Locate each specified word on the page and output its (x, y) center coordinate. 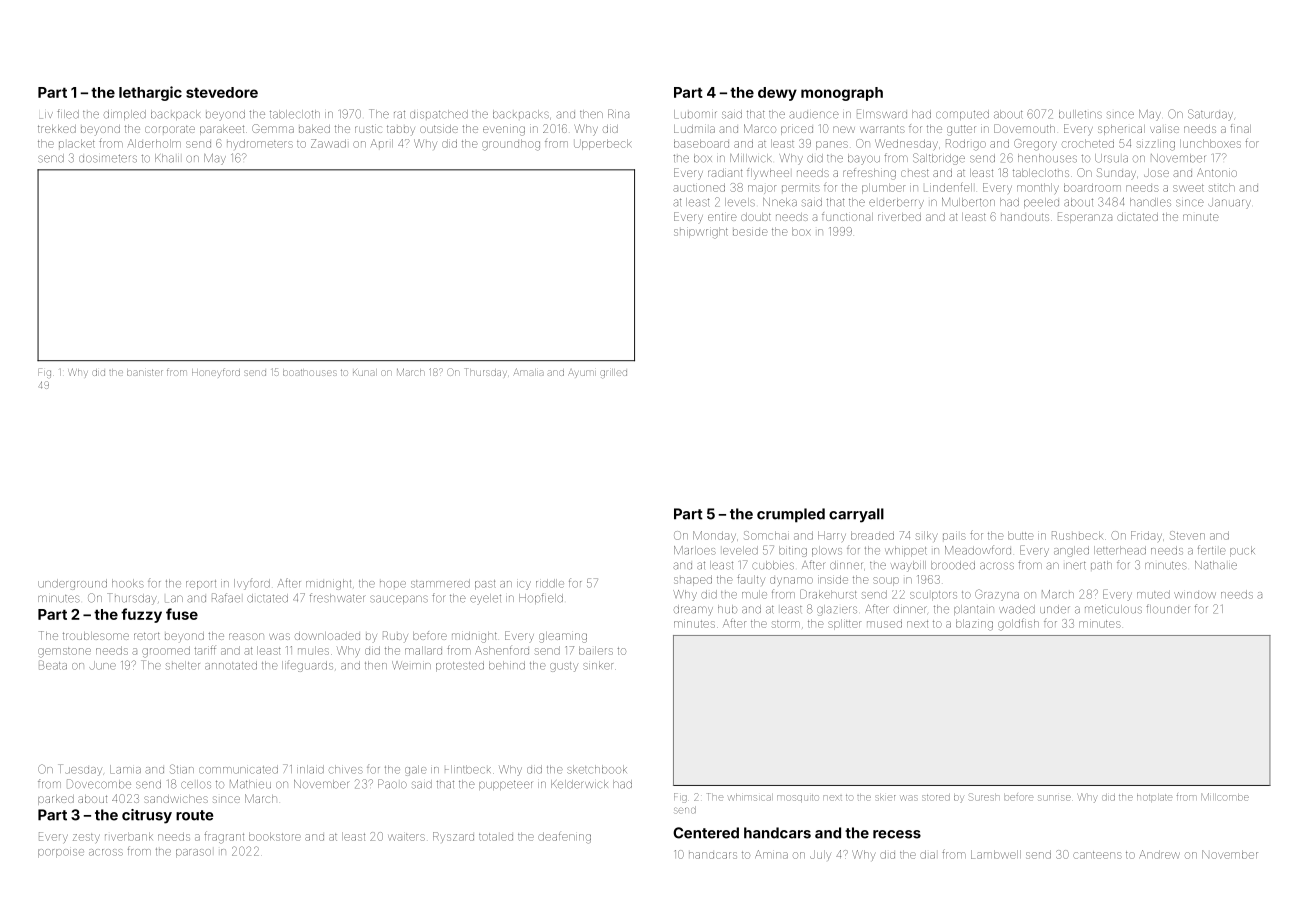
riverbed (899, 217)
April (382, 143)
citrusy (147, 816)
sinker (598, 665)
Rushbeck (1077, 535)
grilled (614, 373)
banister (145, 373)
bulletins (1080, 114)
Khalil (167, 158)
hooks (128, 583)
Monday (714, 536)
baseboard (701, 143)
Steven (1187, 535)
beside (750, 232)
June (102, 665)
